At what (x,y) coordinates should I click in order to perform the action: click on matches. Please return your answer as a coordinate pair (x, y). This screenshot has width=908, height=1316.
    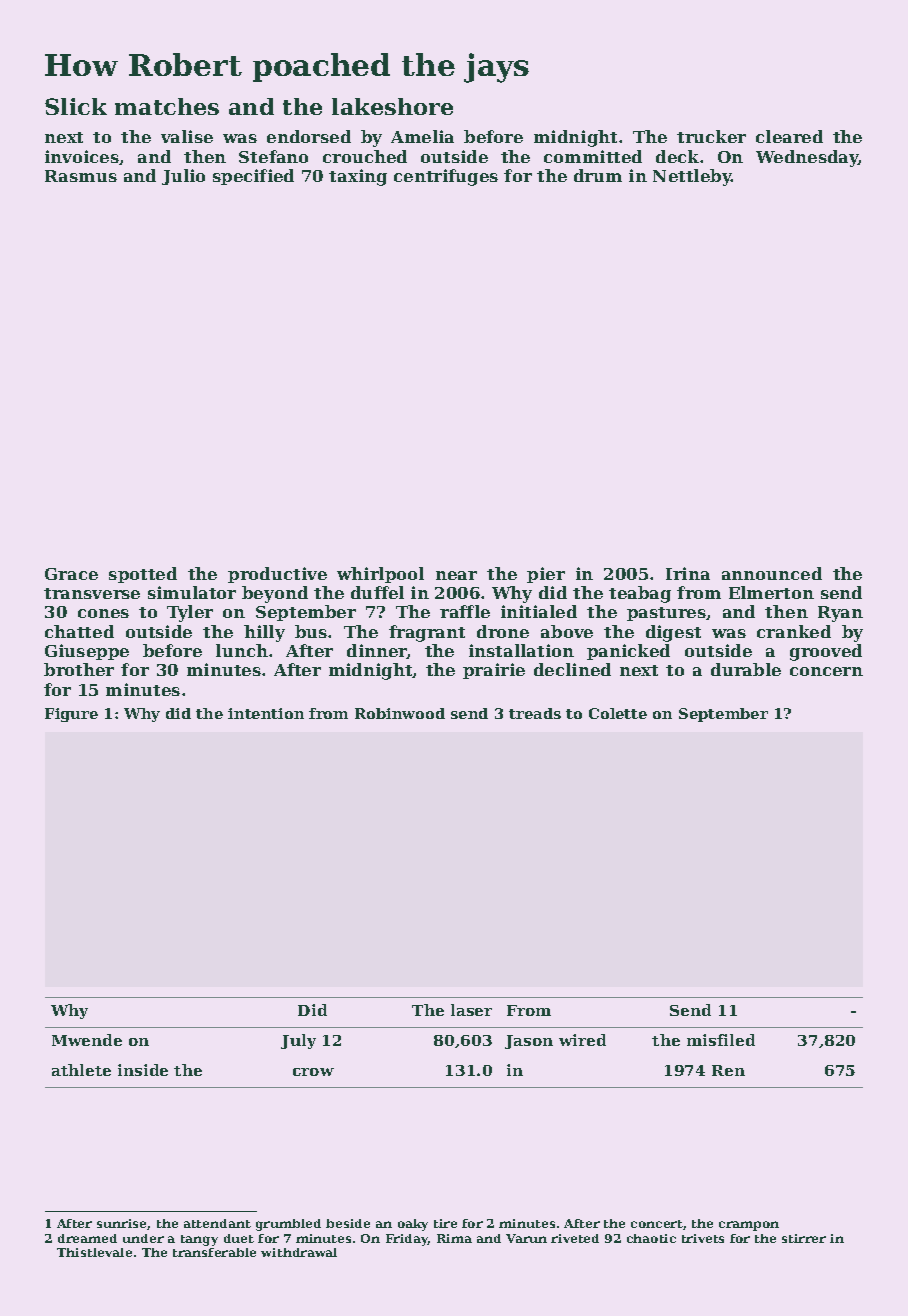
    Looking at the image, I should click on (167, 106).
